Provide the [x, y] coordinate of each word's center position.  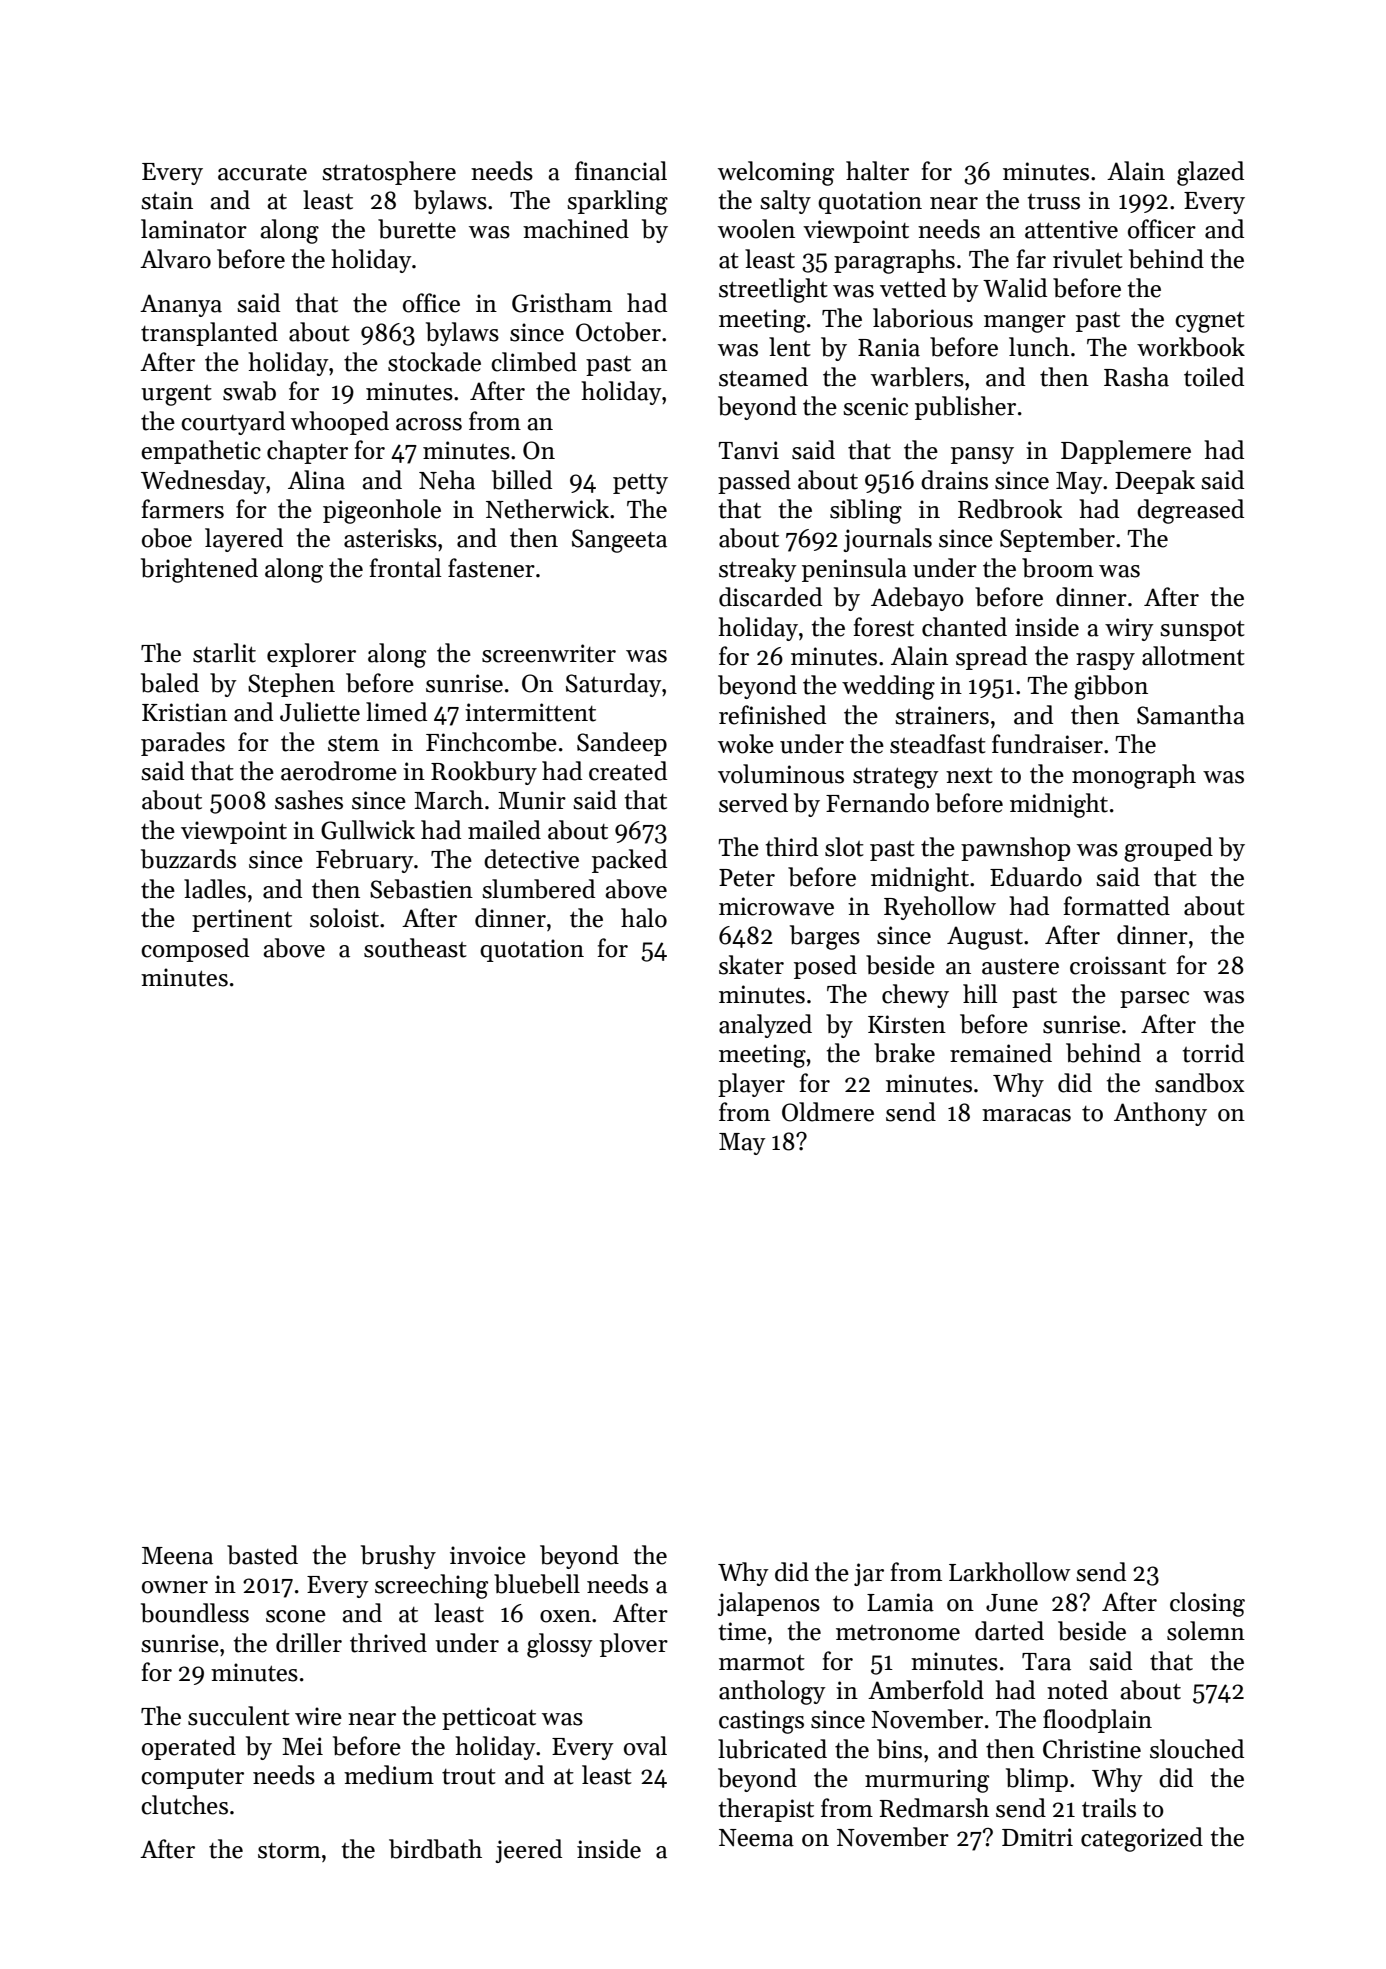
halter [877, 171]
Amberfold [926, 1690]
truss [1054, 202]
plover [634, 1645]
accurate [262, 173]
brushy [398, 1557]
